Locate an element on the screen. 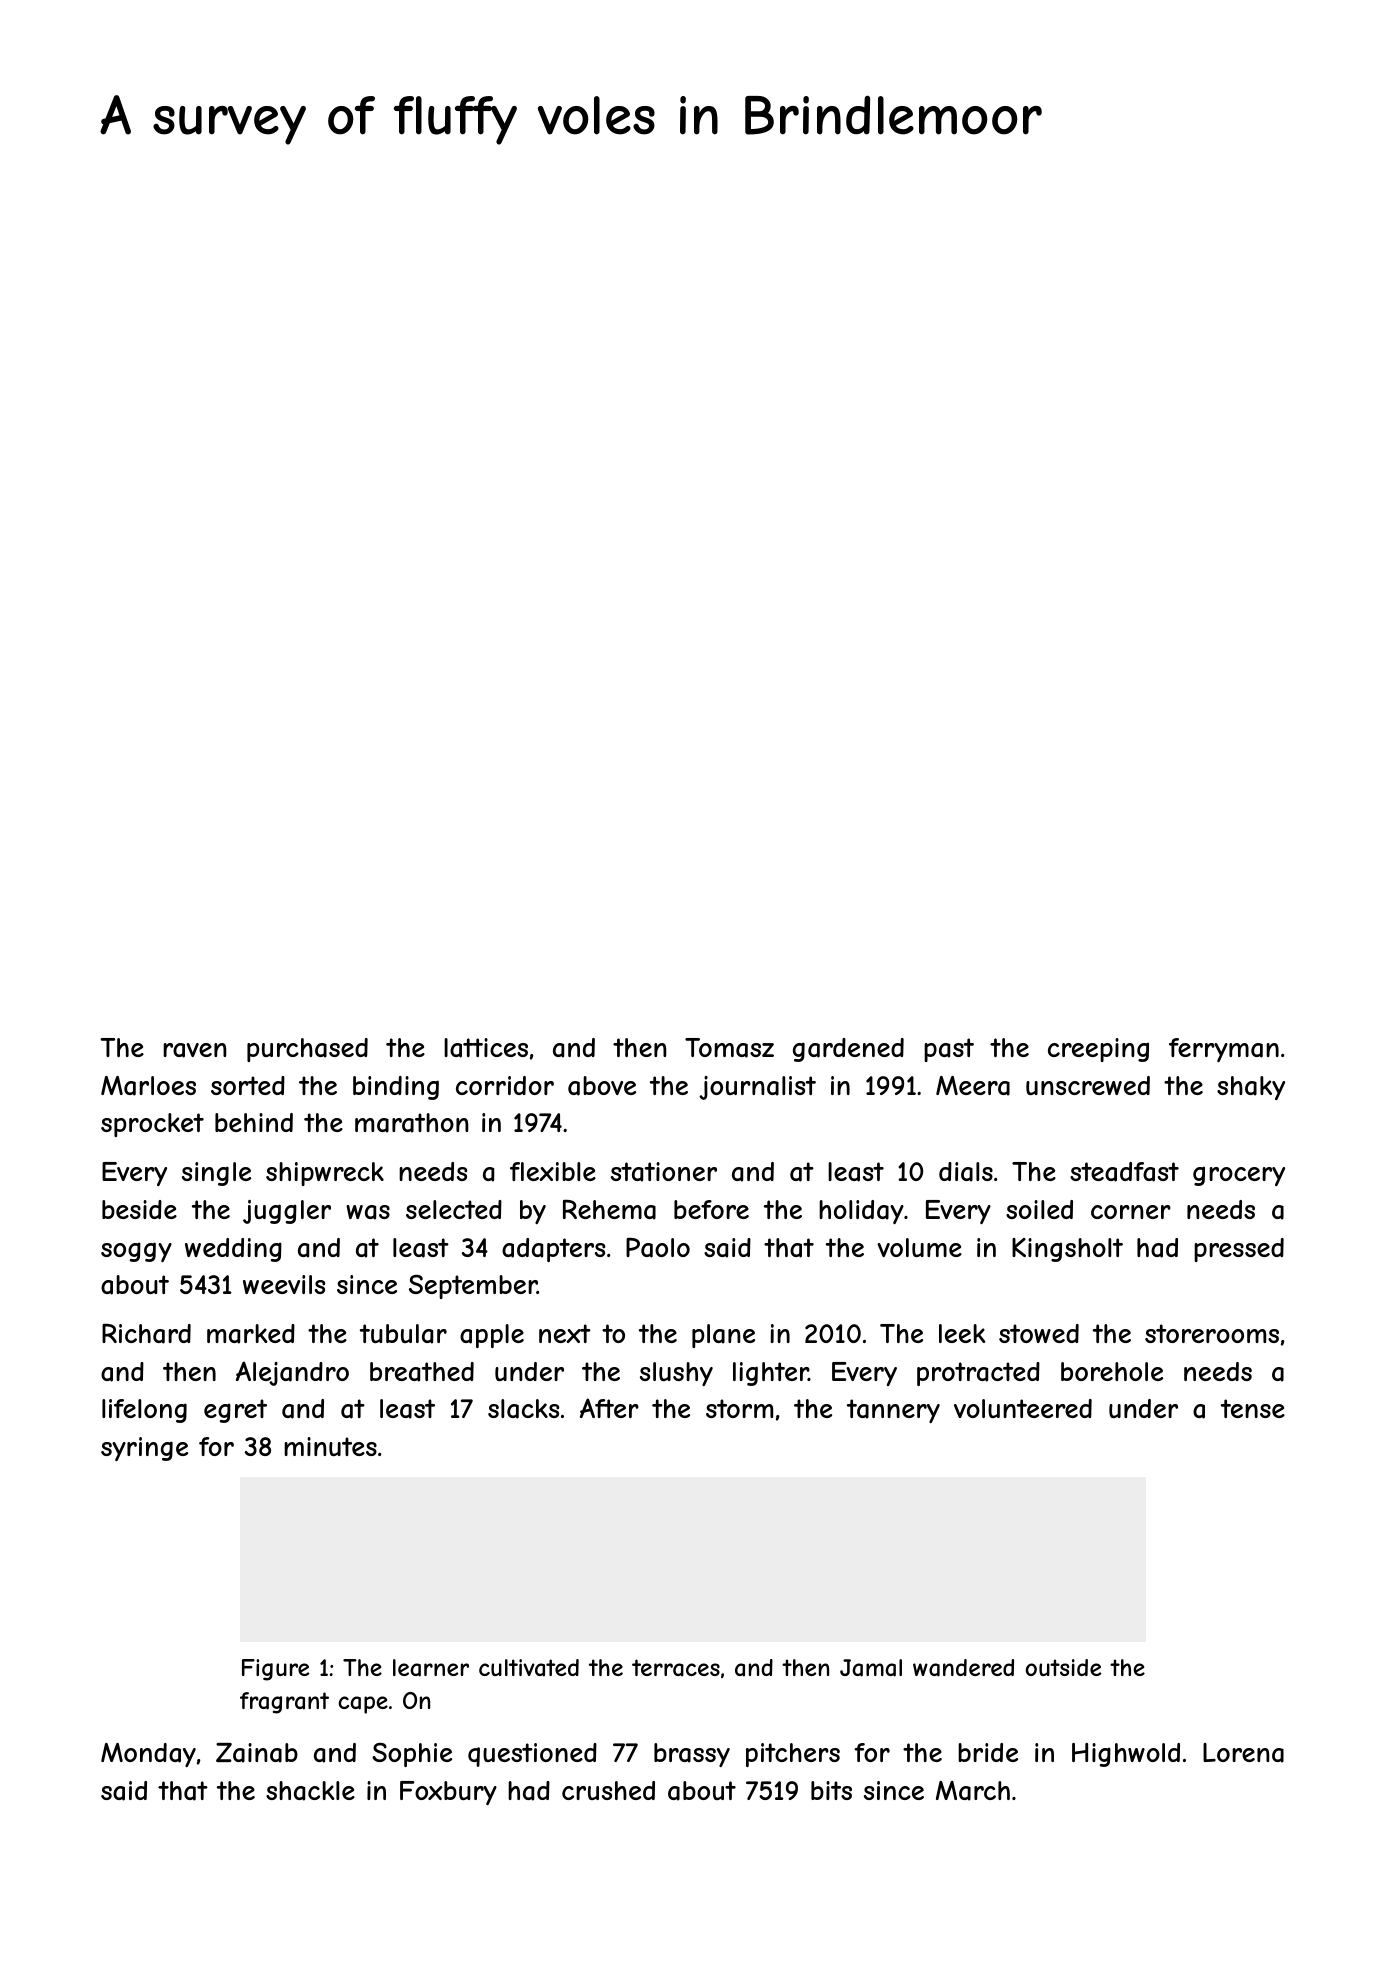 Image resolution: width=1386 pixels, height=1969 pixels. pressed is located at coordinates (1239, 1250).
